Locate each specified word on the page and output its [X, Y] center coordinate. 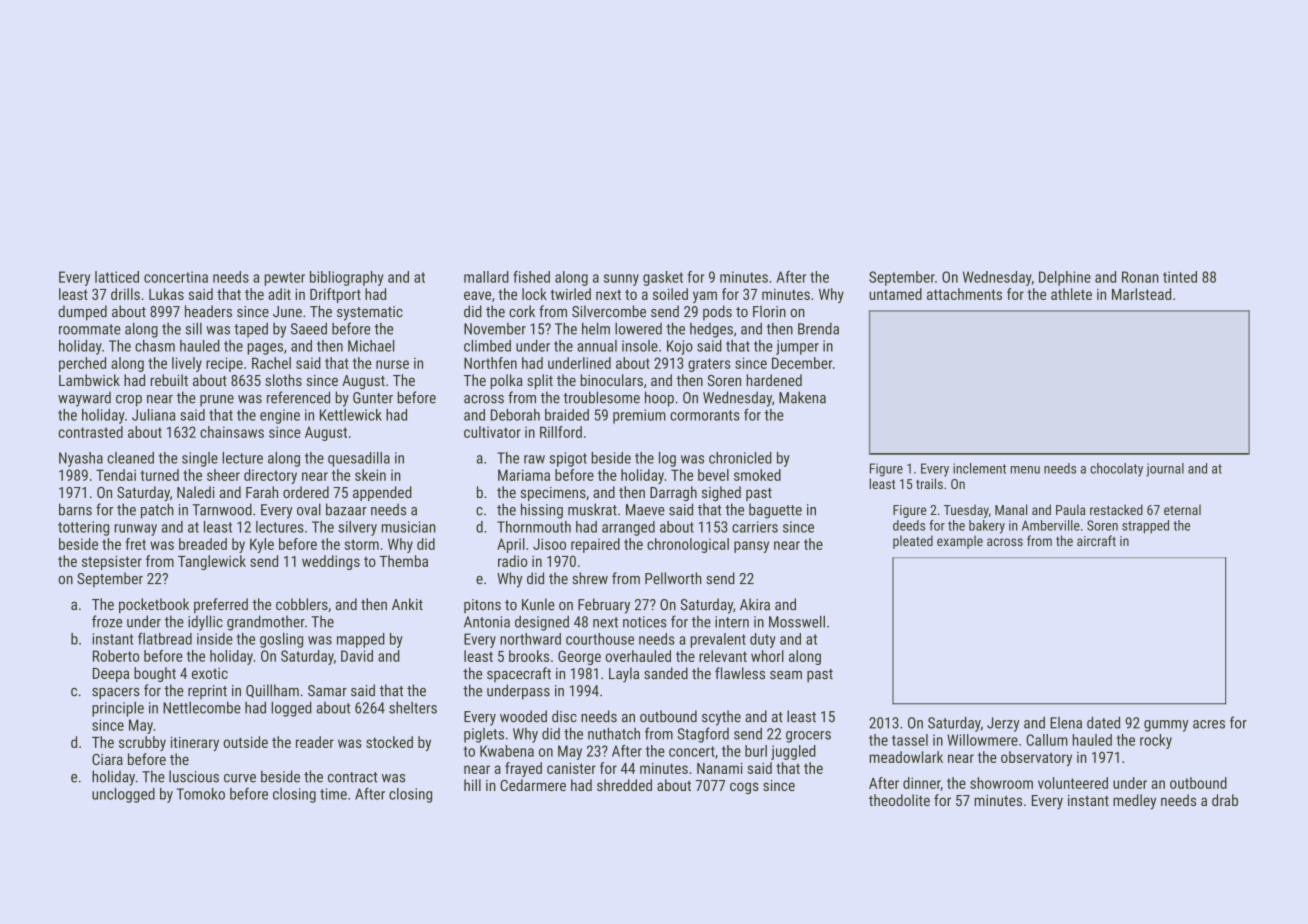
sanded [666, 673]
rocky [1156, 741]
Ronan [1140, 277]
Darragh [673, 493]
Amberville [1051, 525]
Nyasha [81, 459]
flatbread [165, 638]
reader [315, 742]
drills [125, 294]
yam [705, 297]
